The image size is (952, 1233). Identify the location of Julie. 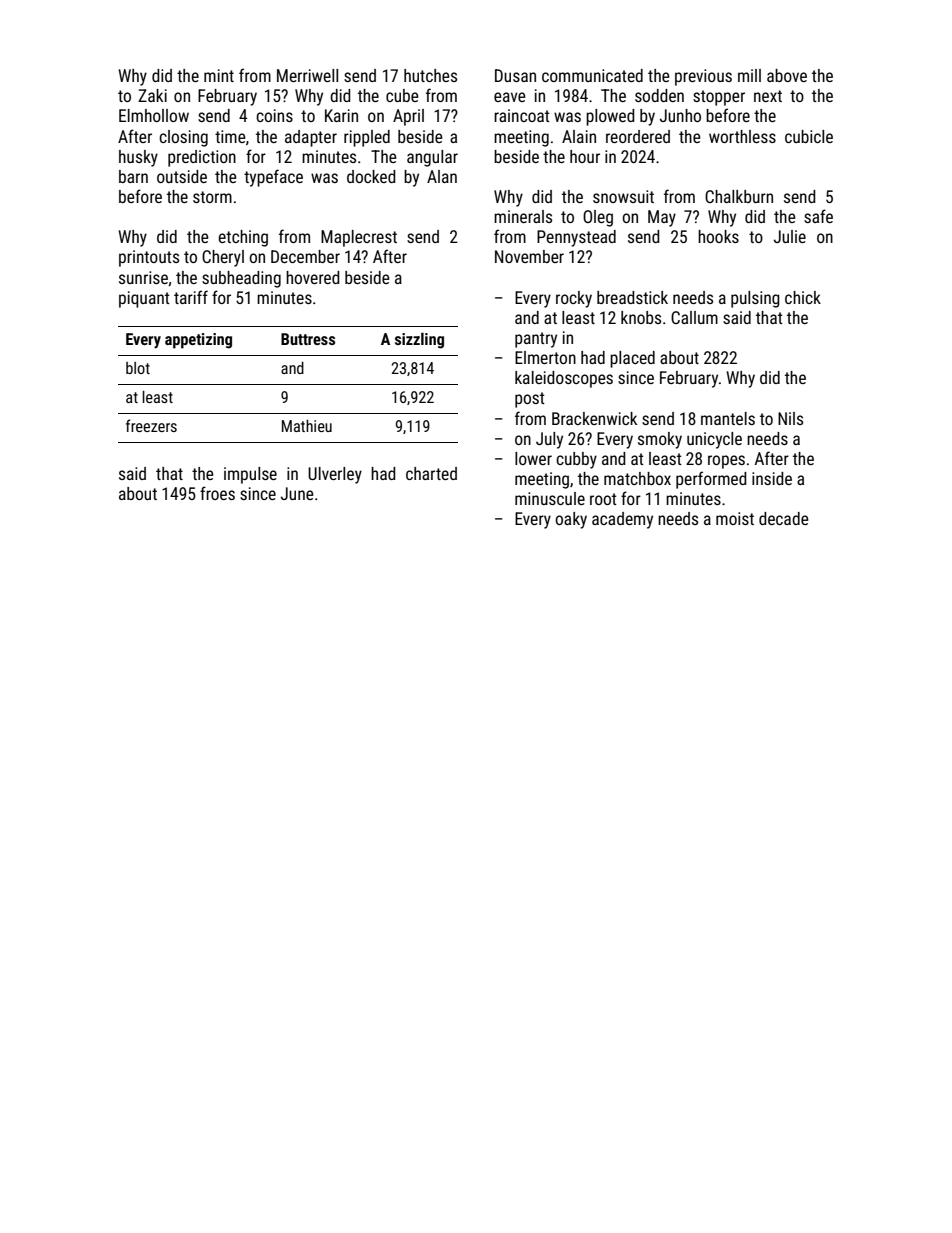
(790, 236).
